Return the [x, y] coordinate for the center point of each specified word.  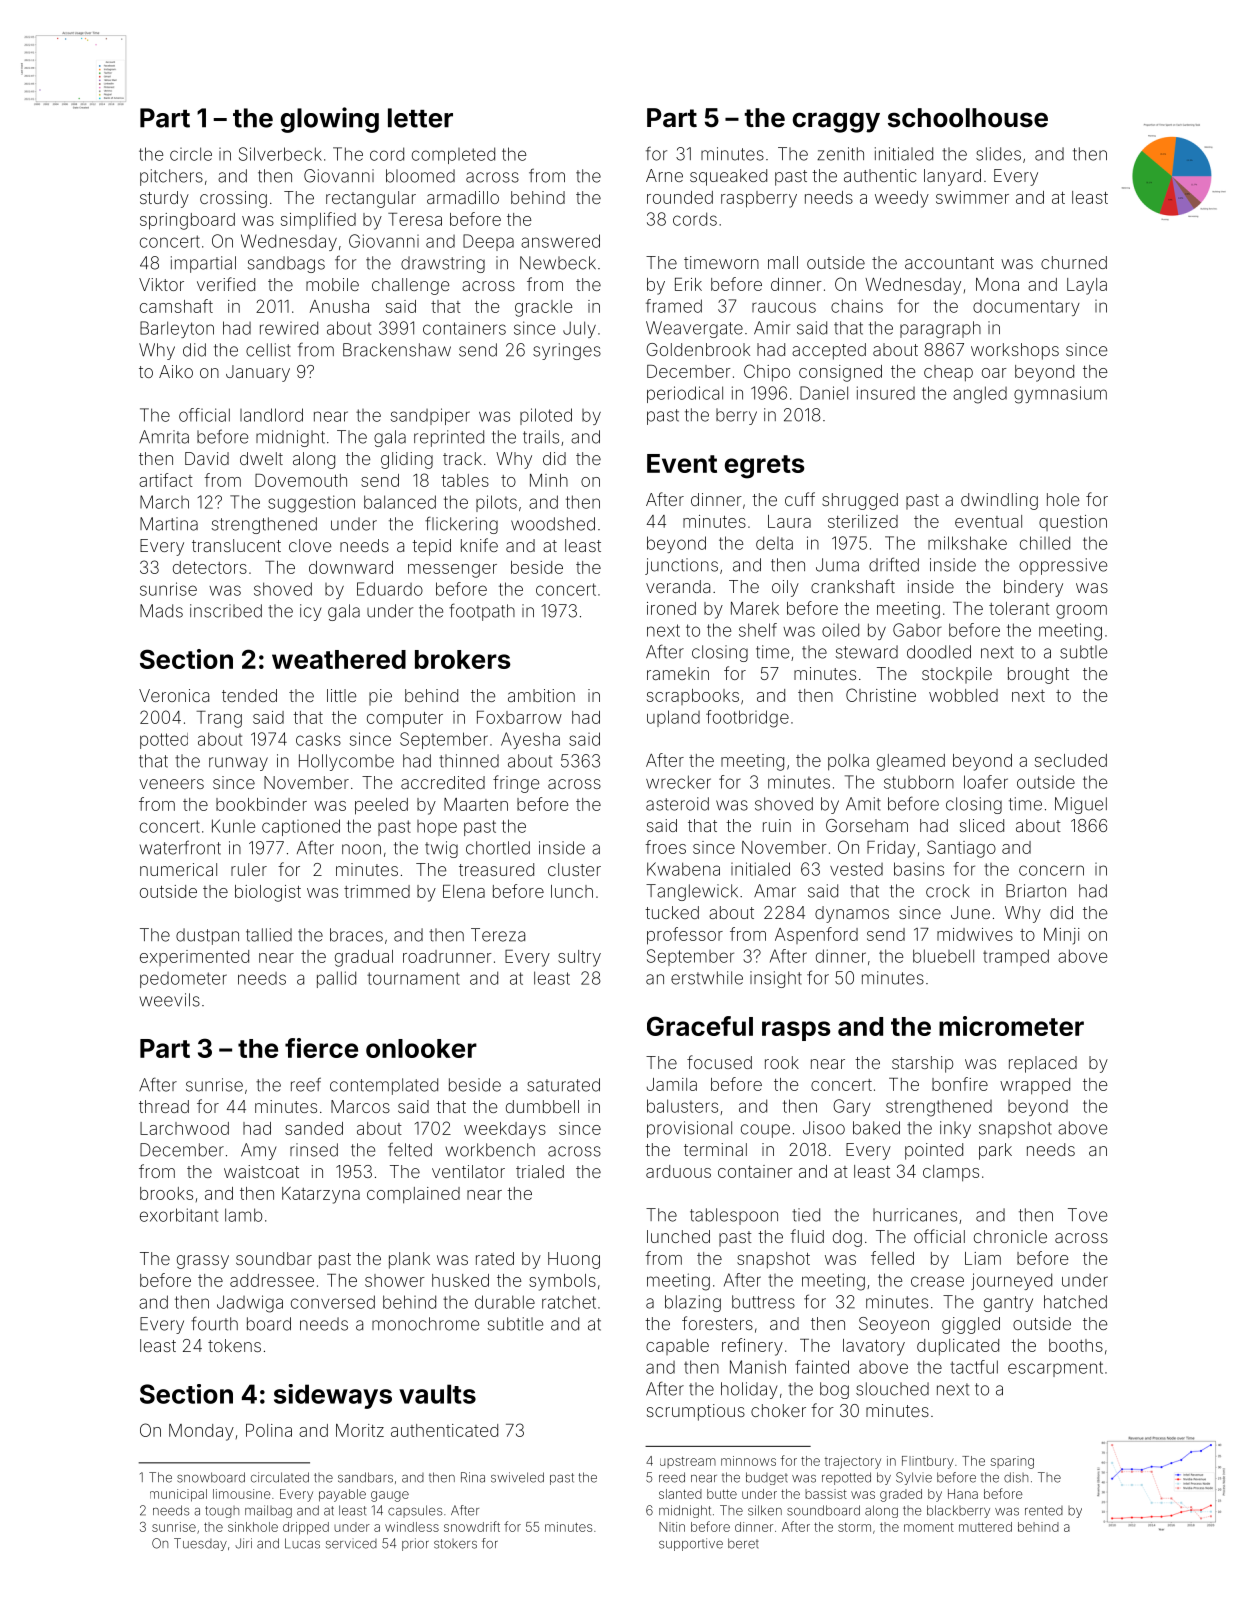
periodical [685, 394]
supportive [691, 1544]
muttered [985, 1527]
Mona [997, 284]
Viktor [161, 284]
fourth [214, 1323]
